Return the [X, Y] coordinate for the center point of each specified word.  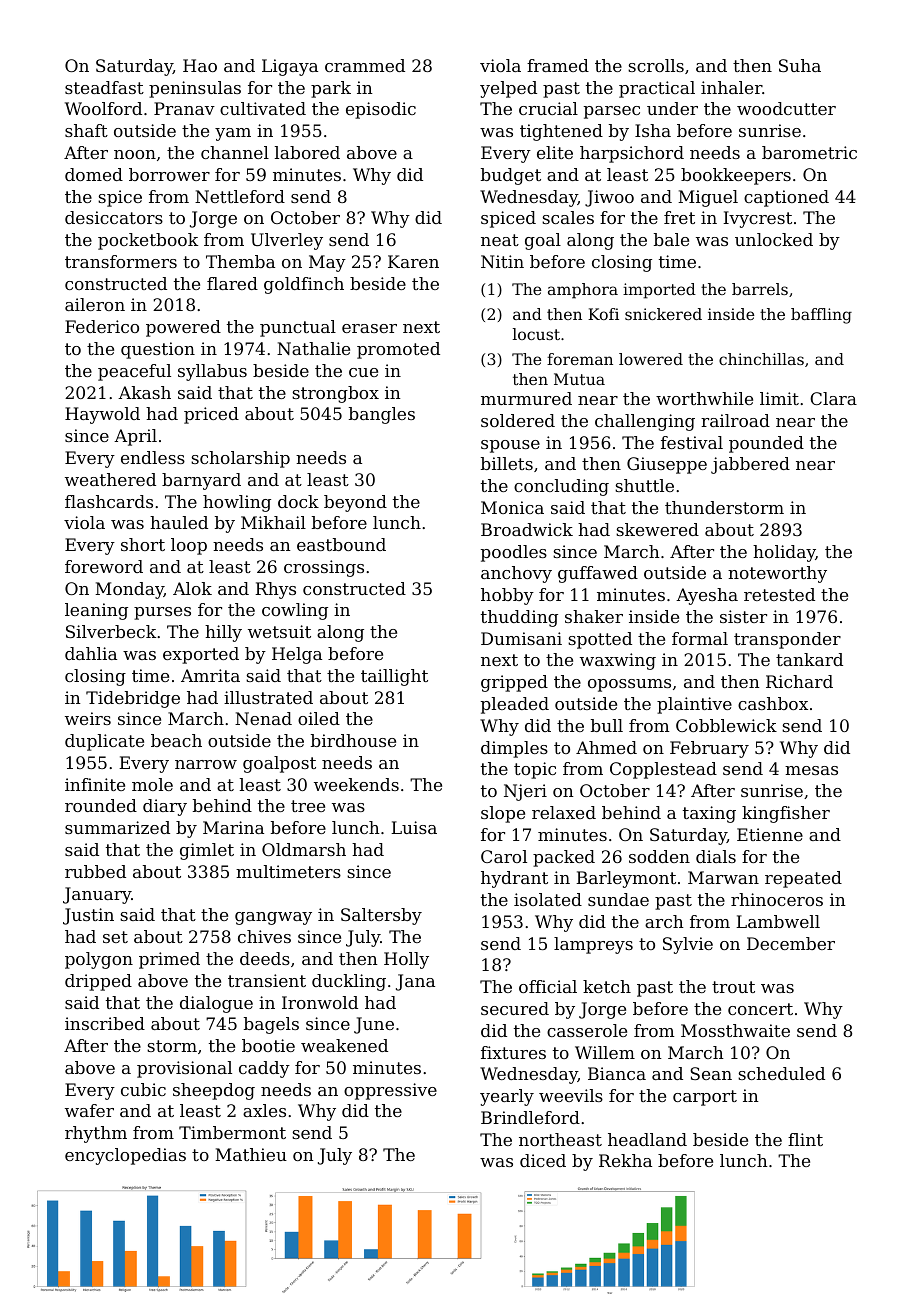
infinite [95, 784]
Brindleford [530, 1117]
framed [558, 65]
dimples [514, 749]
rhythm [96, 1134]
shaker [594, 616]
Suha [800, 65]
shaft [86, 130]
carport [705, 1098]
